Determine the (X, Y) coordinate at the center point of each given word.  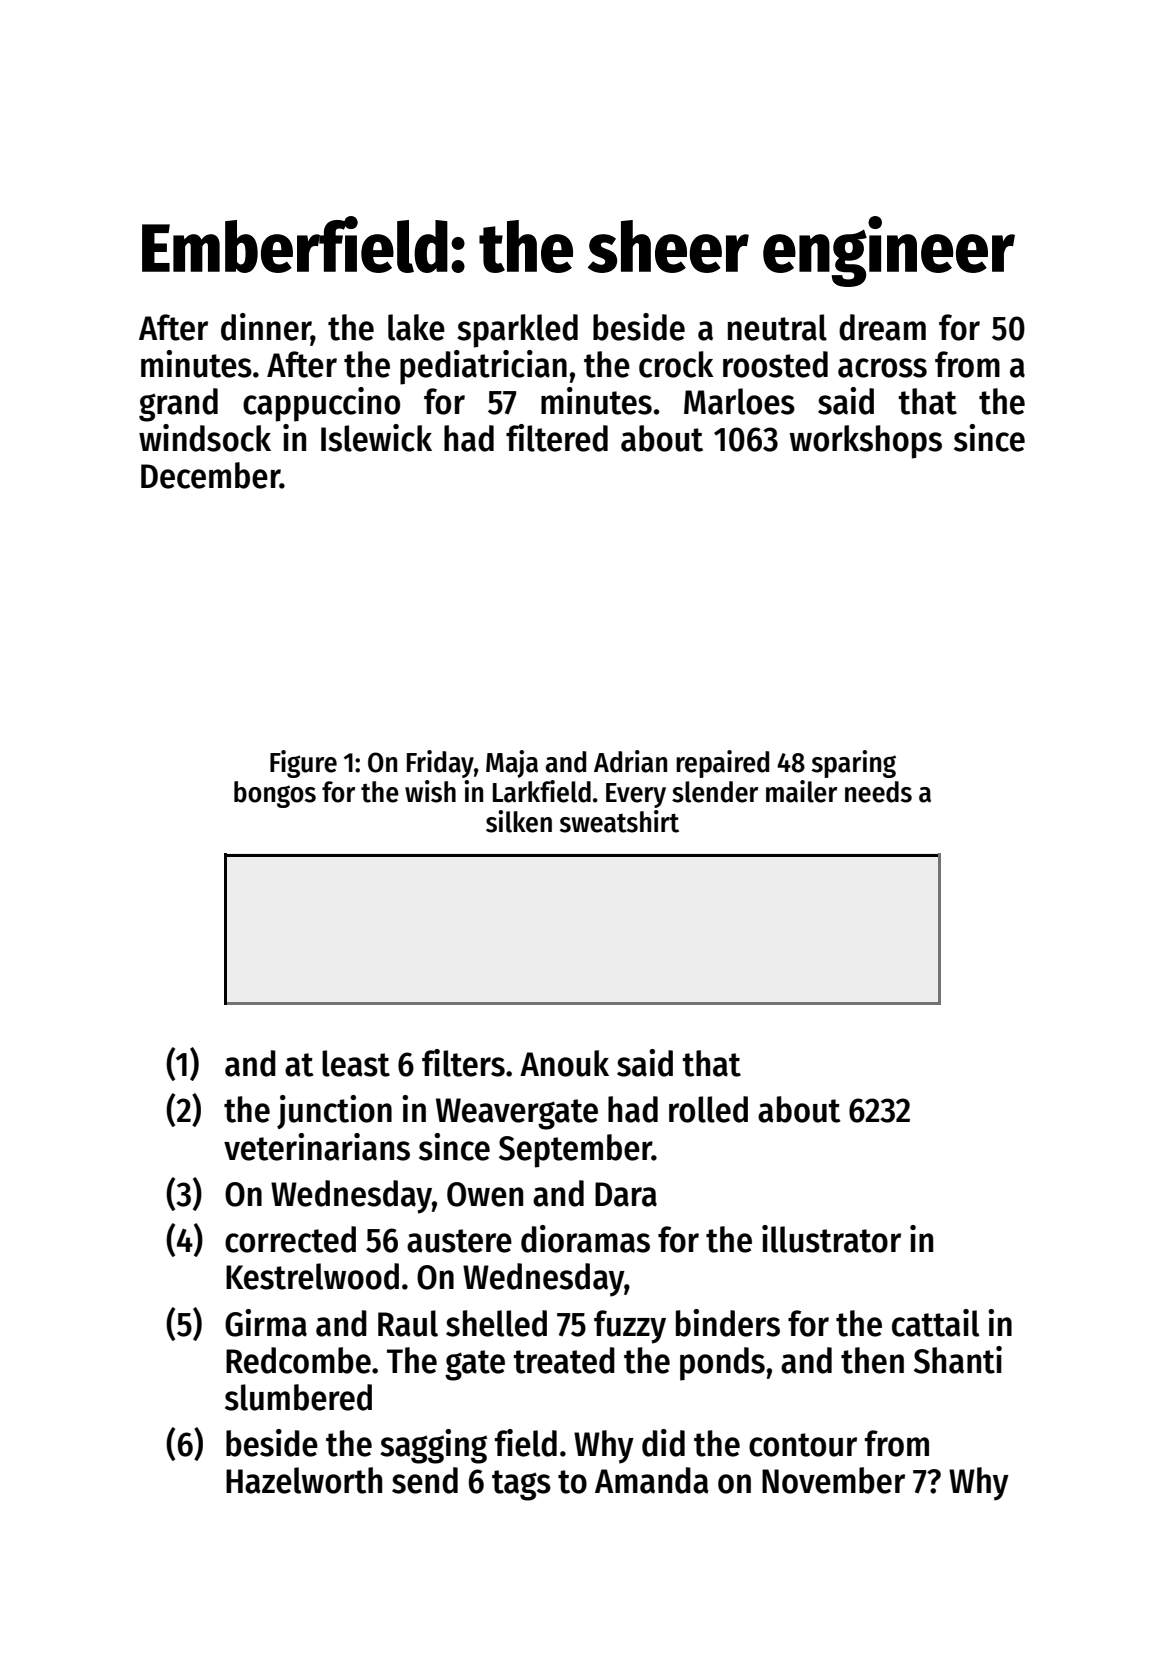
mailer (801, 791)
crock (676, 364)
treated (564, 1360)
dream (882, 327)
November (833, 1480)
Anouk (564, 1063)
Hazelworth (304, 1480)
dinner (266, 328)
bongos (275, 794)
